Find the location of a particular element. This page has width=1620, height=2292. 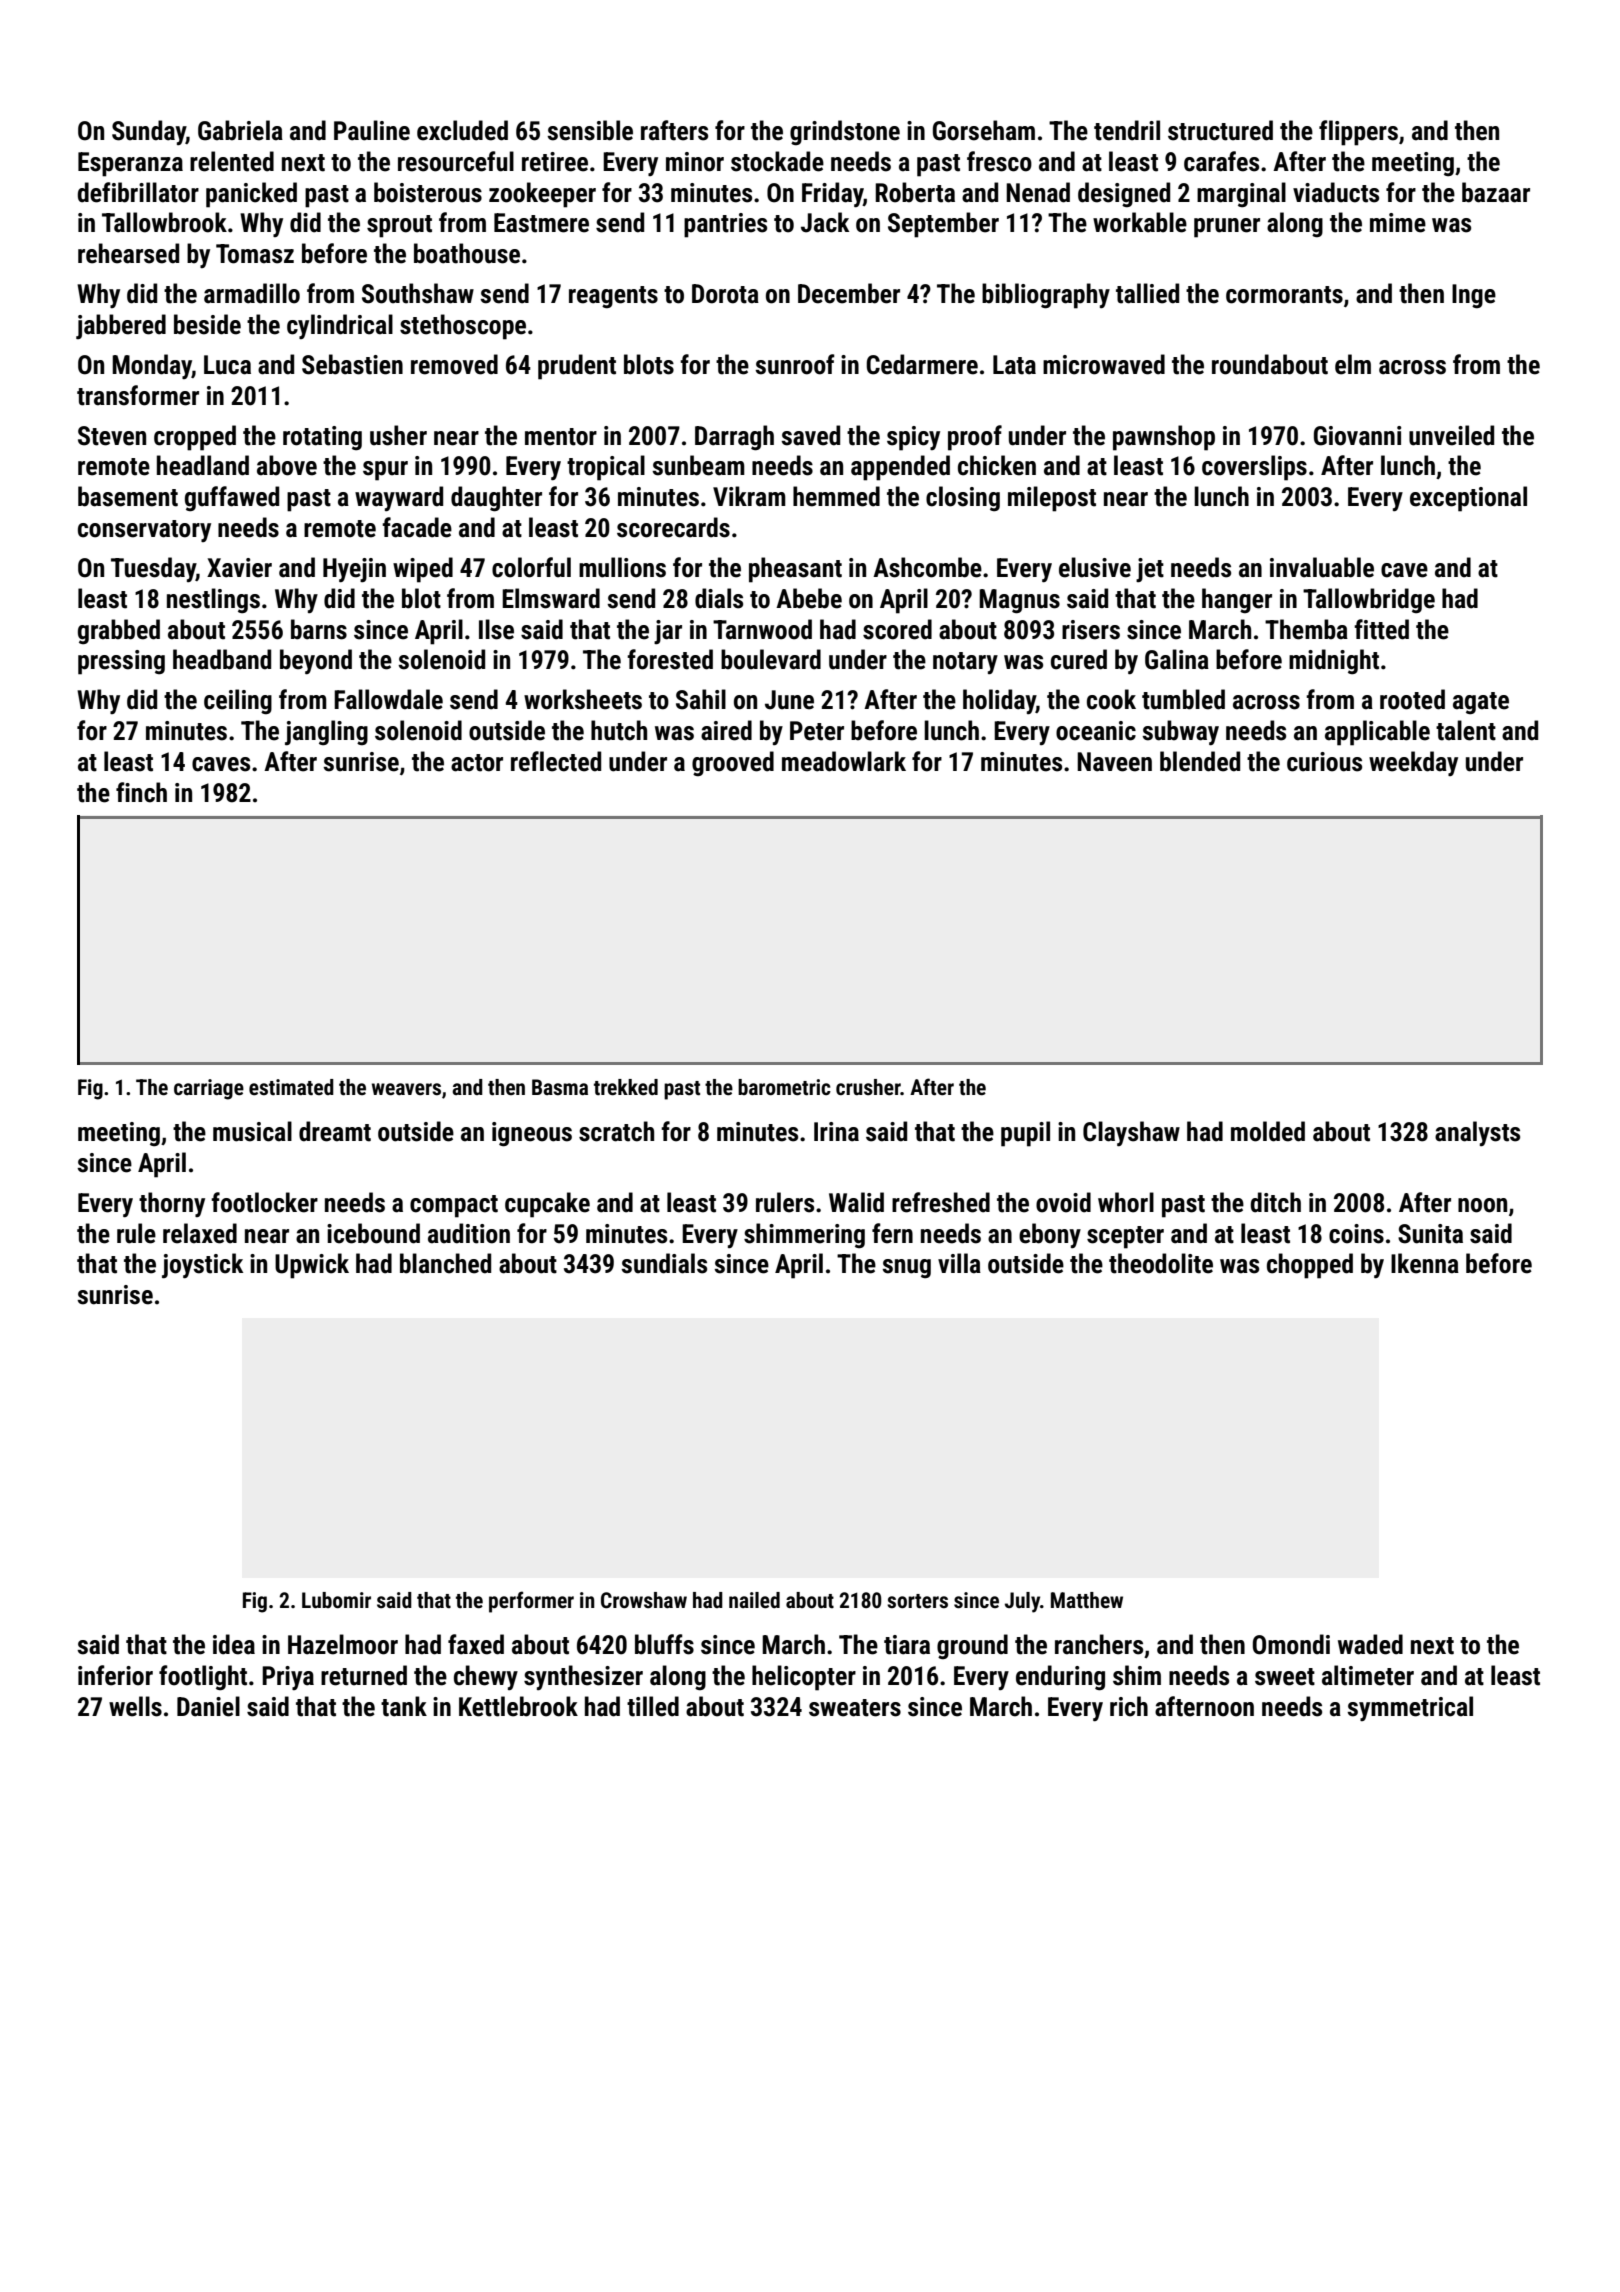

nailed is located at coordinates (754, 1600).
